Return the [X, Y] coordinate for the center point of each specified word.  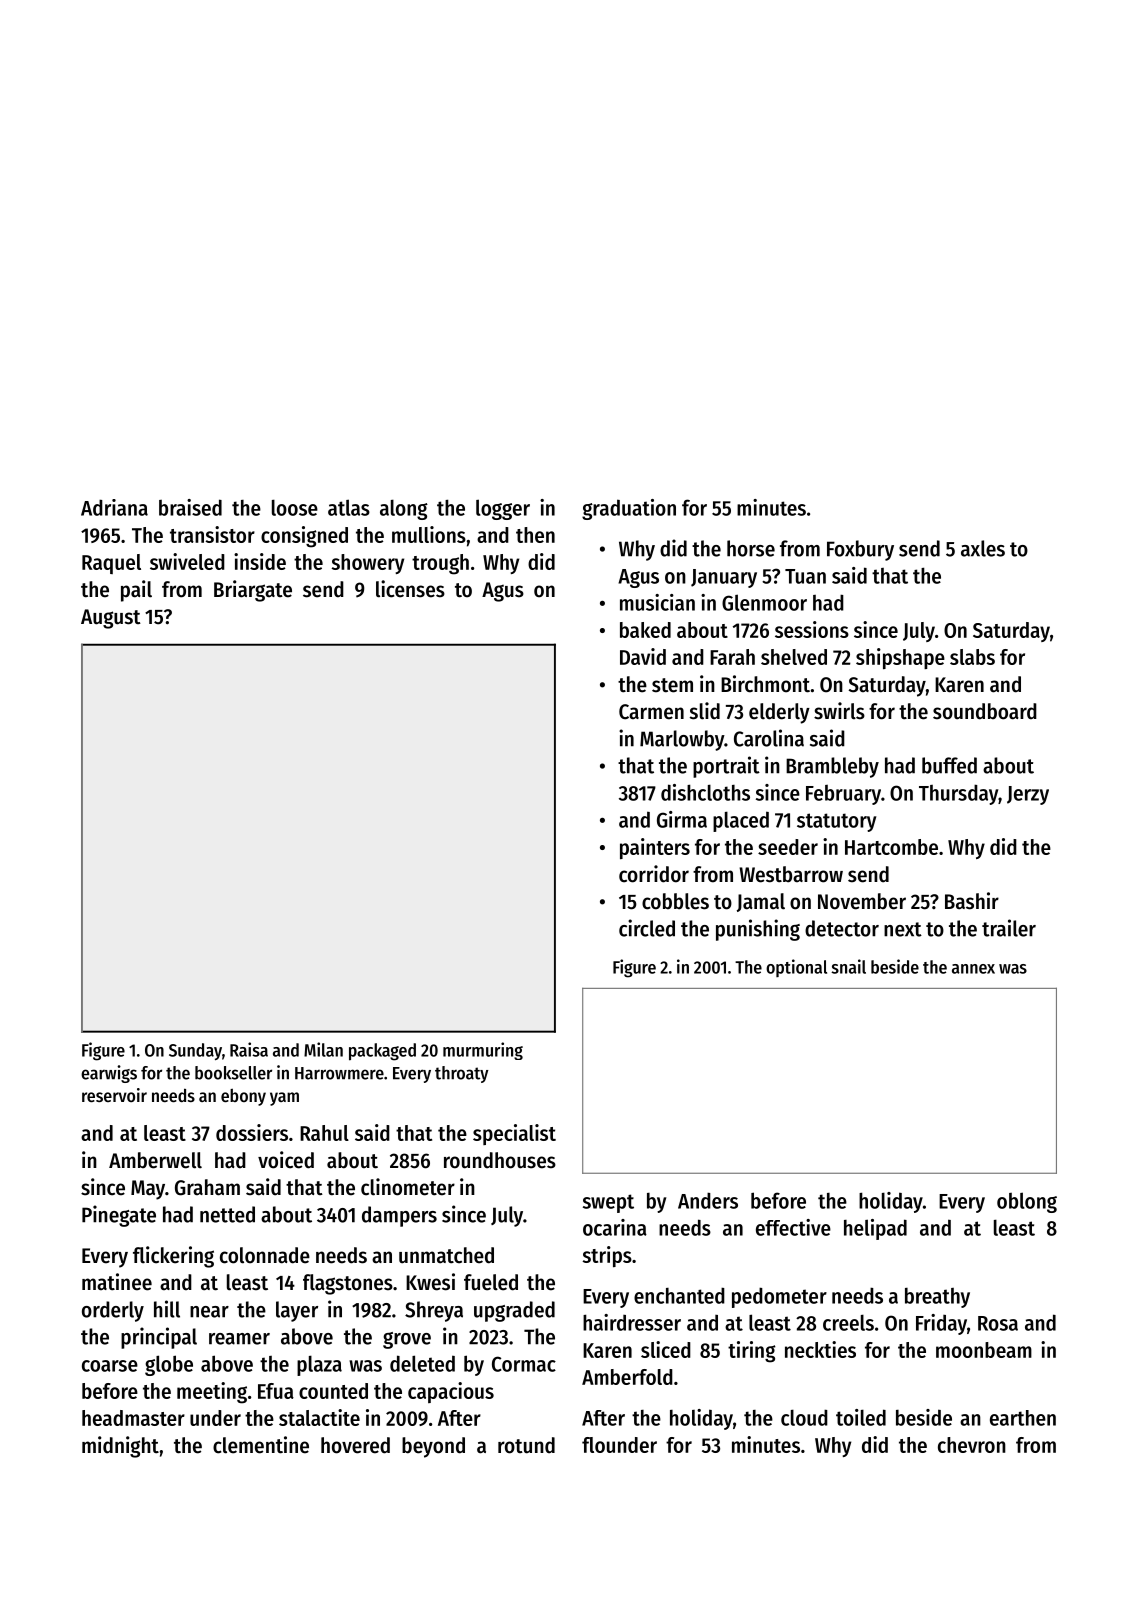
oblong [1027, 1202]
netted [227, 1214]
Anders [708, 1200]
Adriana [114, 507]
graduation [629, 509]
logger [503, 509]
